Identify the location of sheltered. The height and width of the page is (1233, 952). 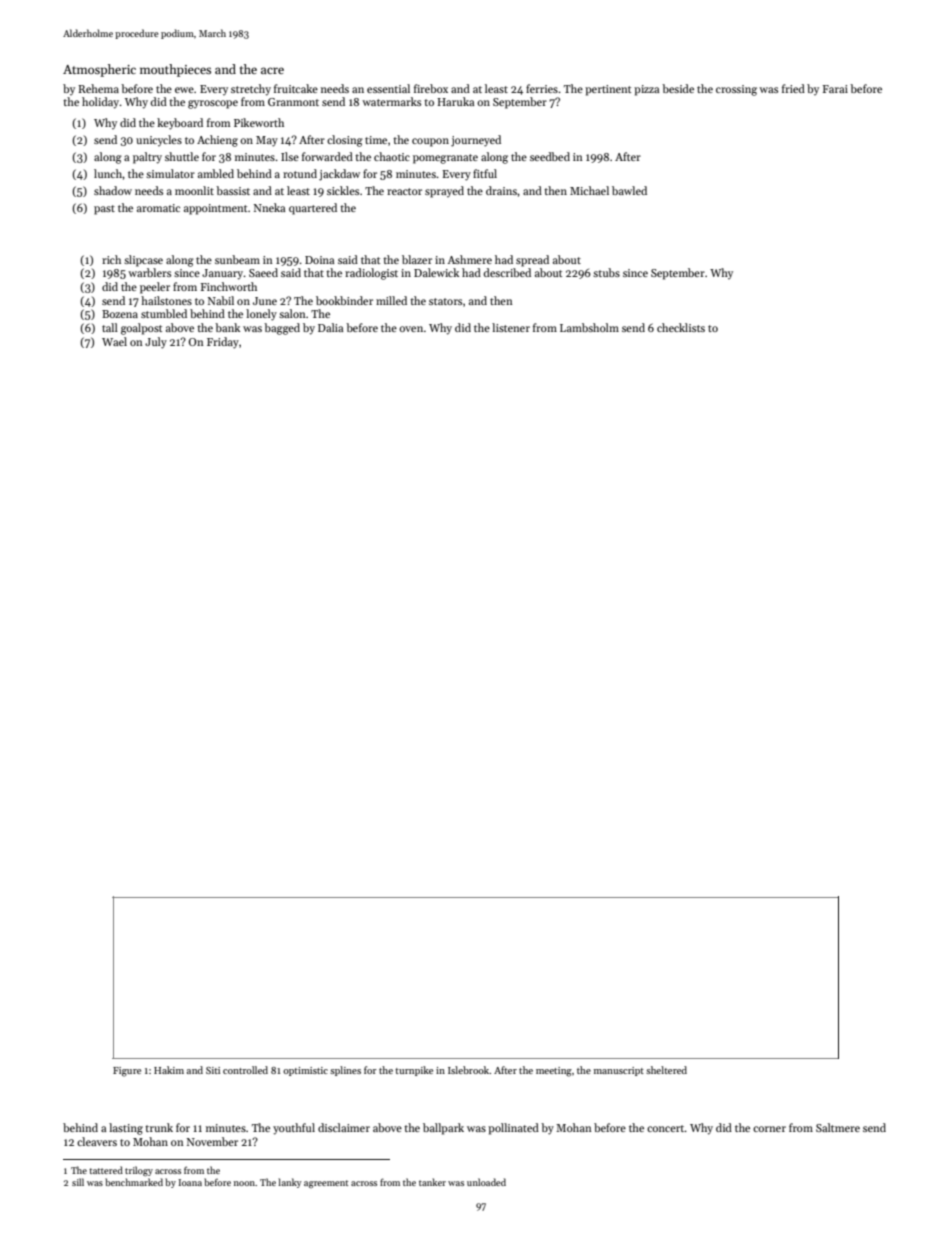
(666, 1070).
